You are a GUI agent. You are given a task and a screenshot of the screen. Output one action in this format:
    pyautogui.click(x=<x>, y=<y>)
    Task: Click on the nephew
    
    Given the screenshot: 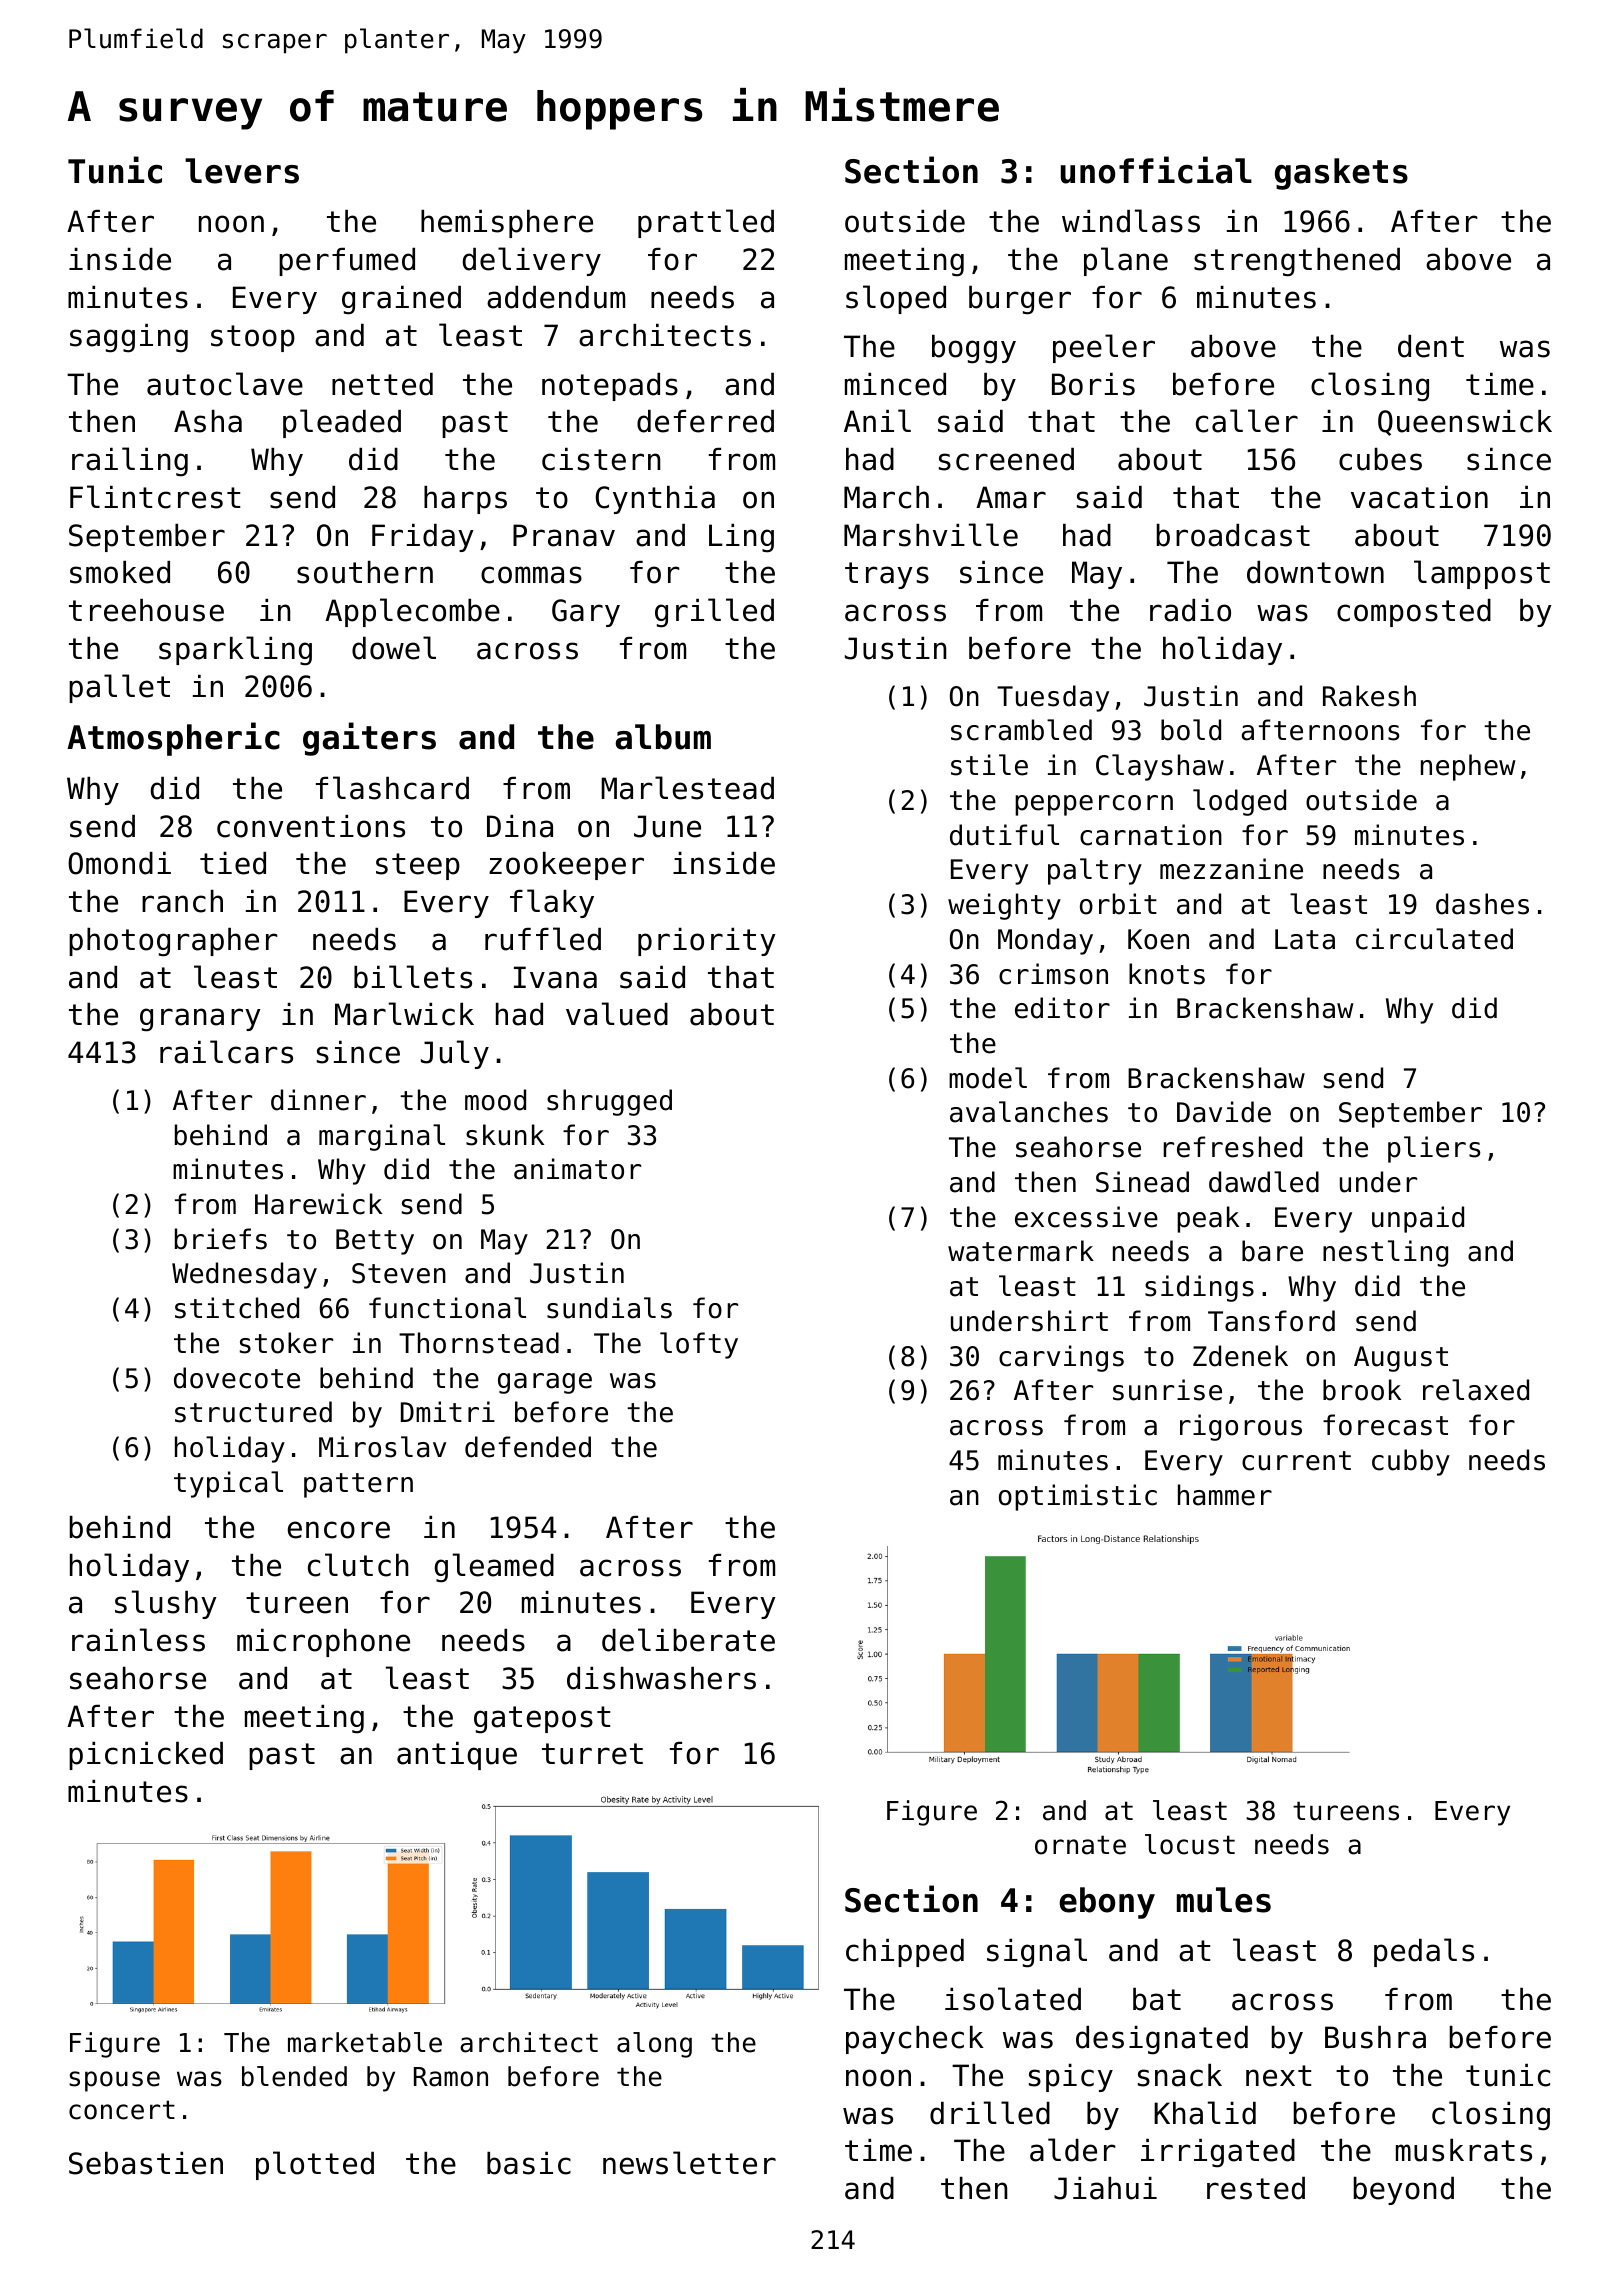 What is the action you would take?
    pyautogui.click(x=1468, y=767)
